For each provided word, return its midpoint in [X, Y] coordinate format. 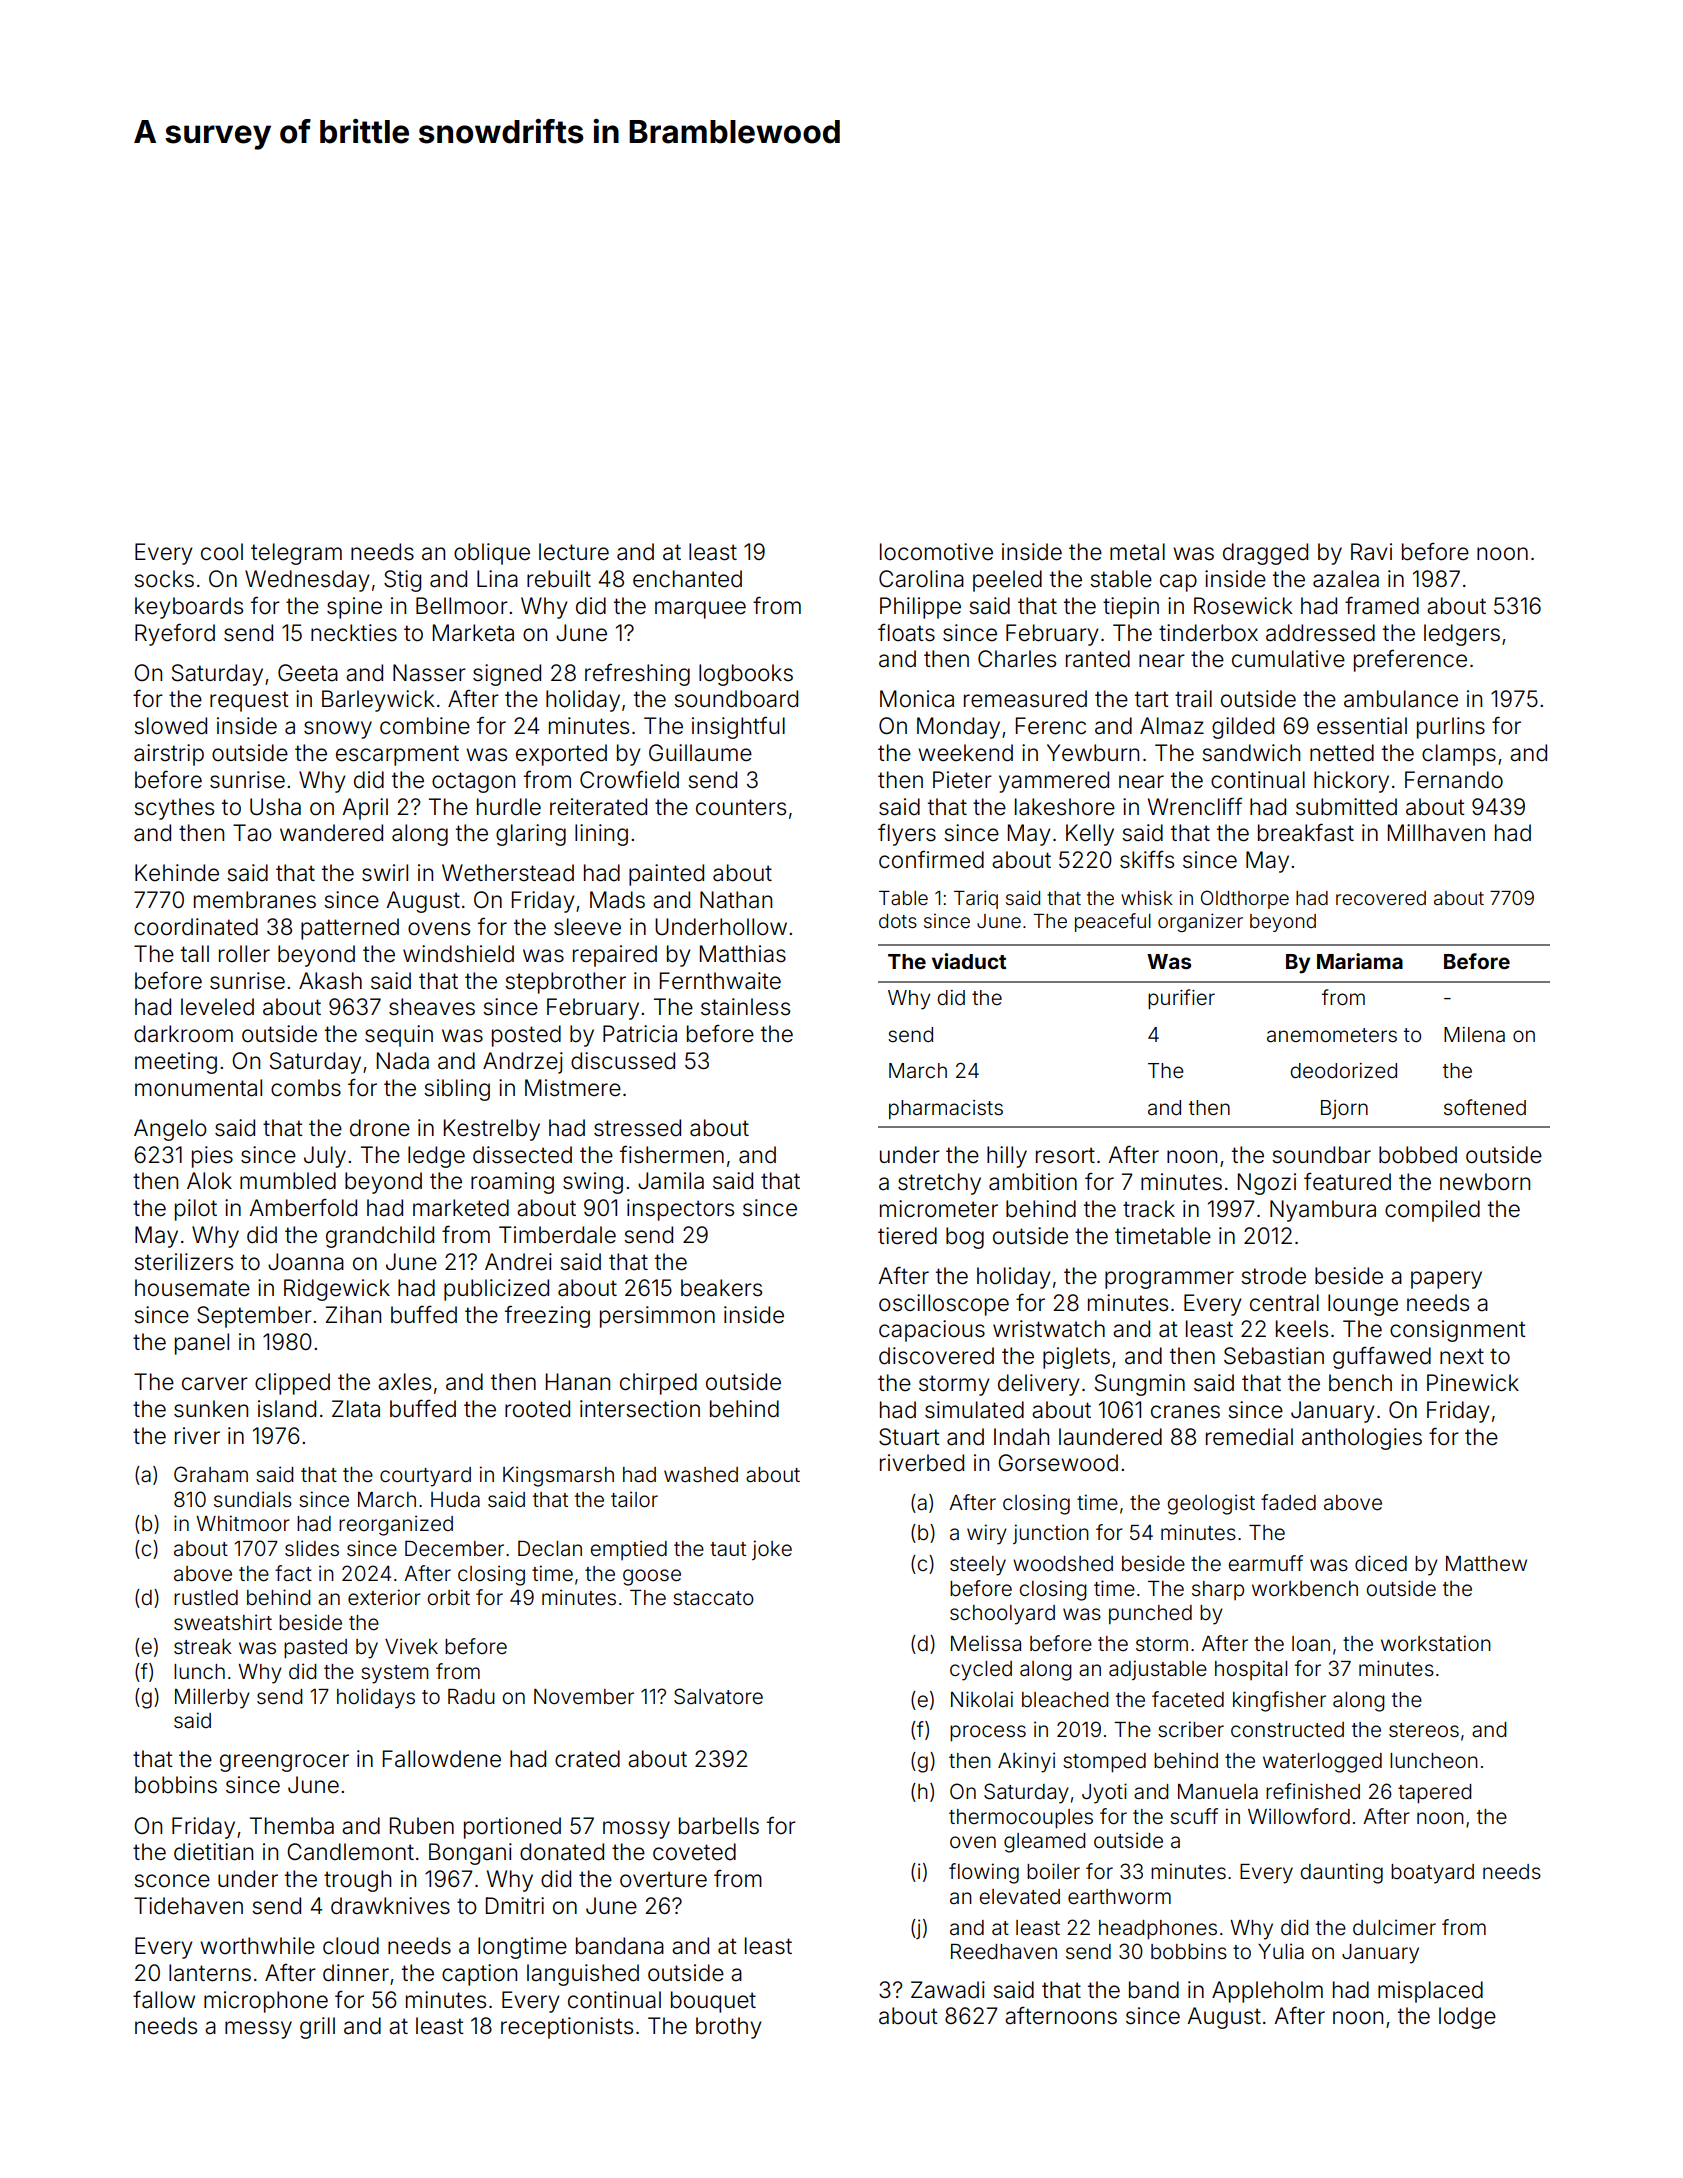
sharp [1218, 1590]
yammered [1054, 782]
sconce [172, 1881]
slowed [170, 726]
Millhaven [1436, 833]
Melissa [986, 1643]
